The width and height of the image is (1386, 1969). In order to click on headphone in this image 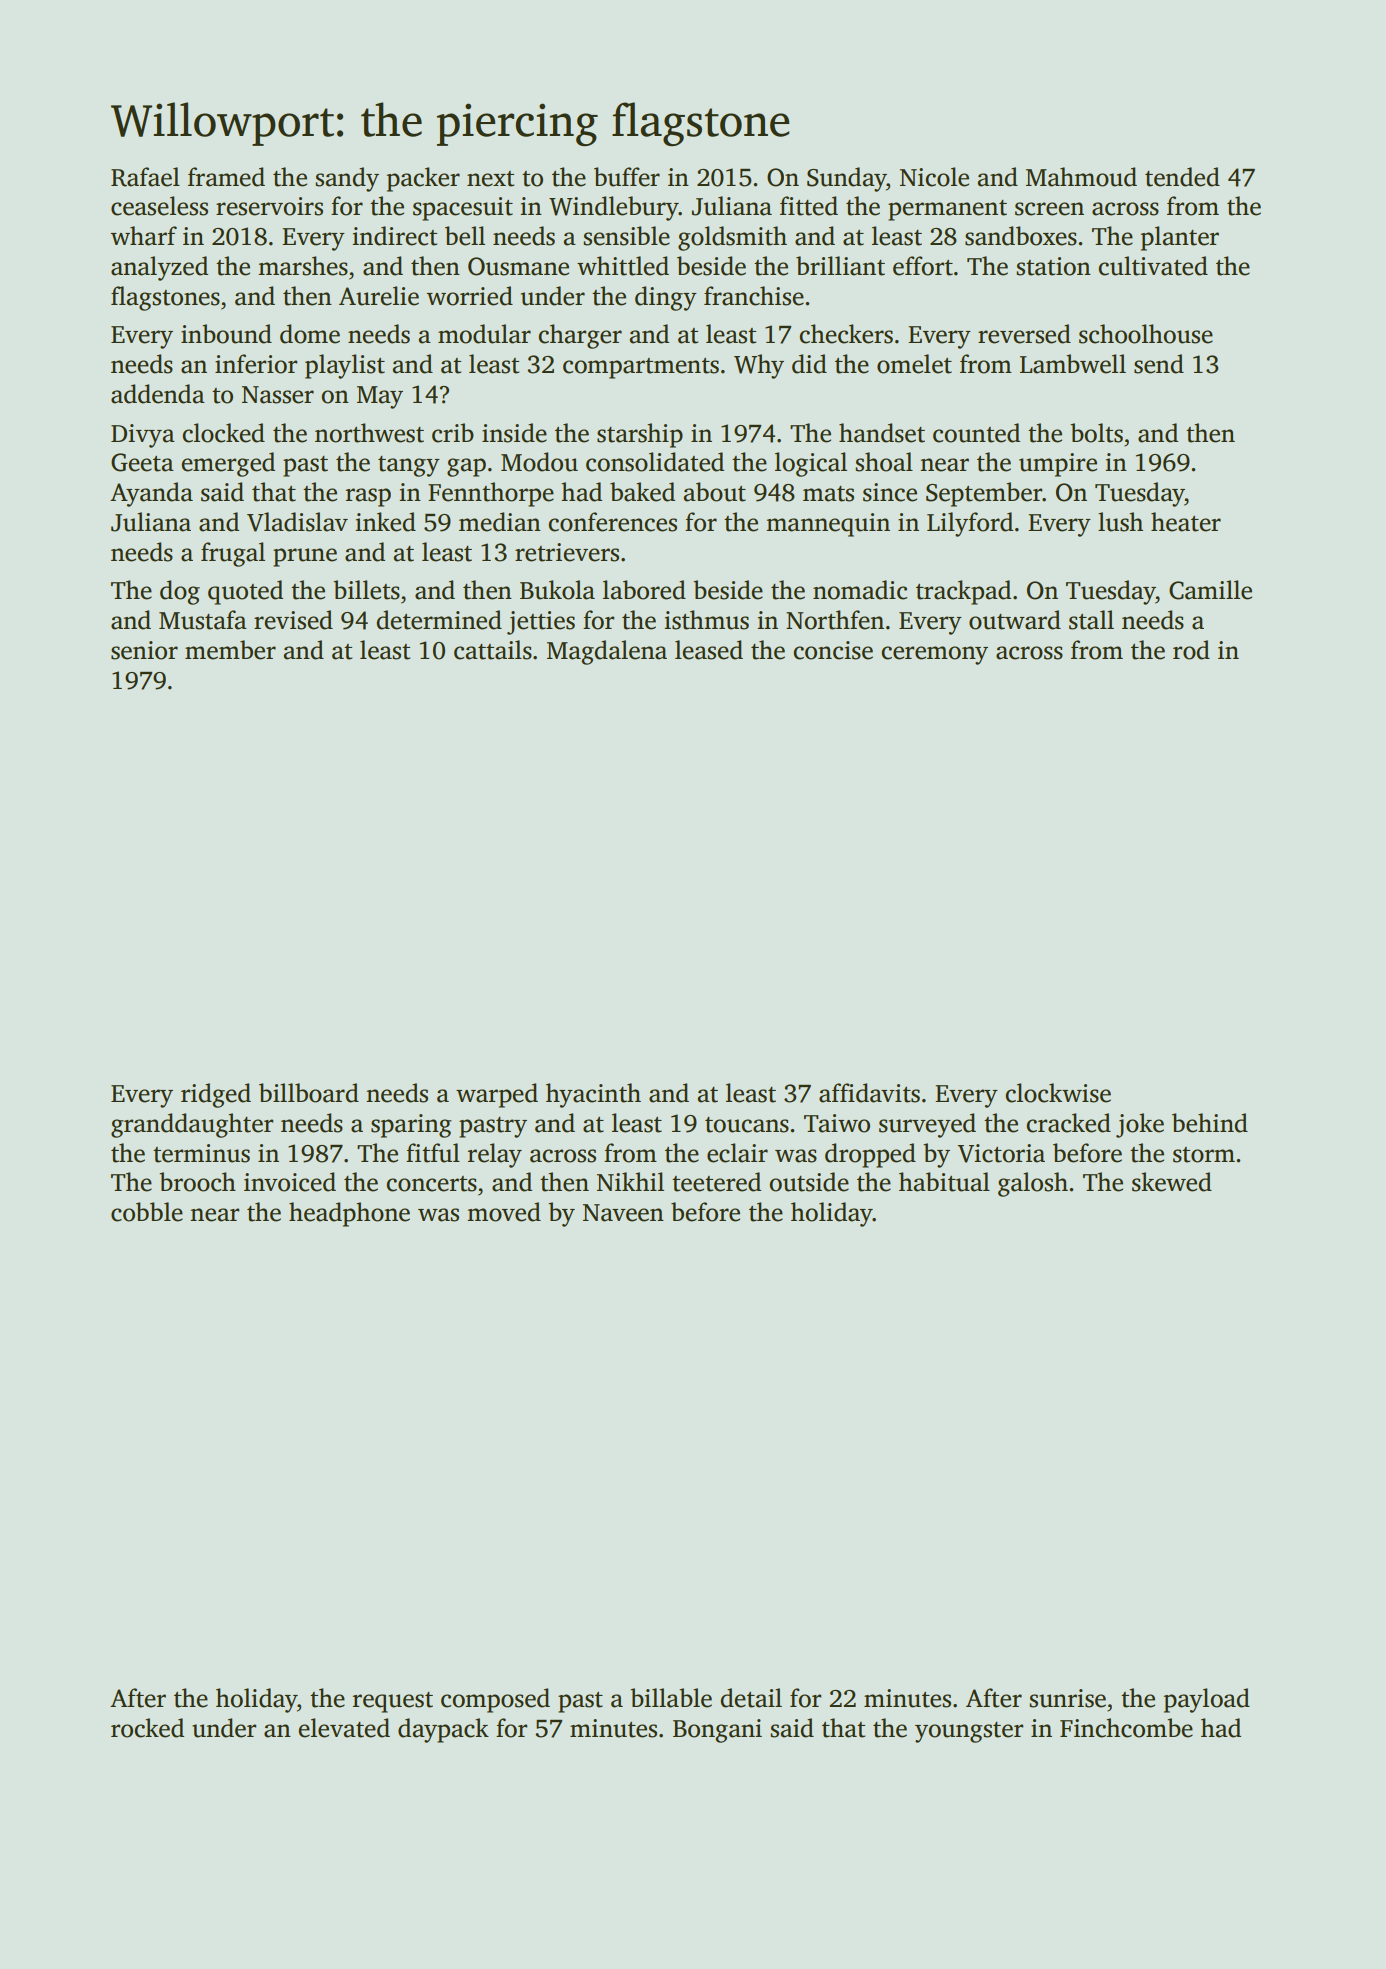, I will do `click(349, 1214)`.
